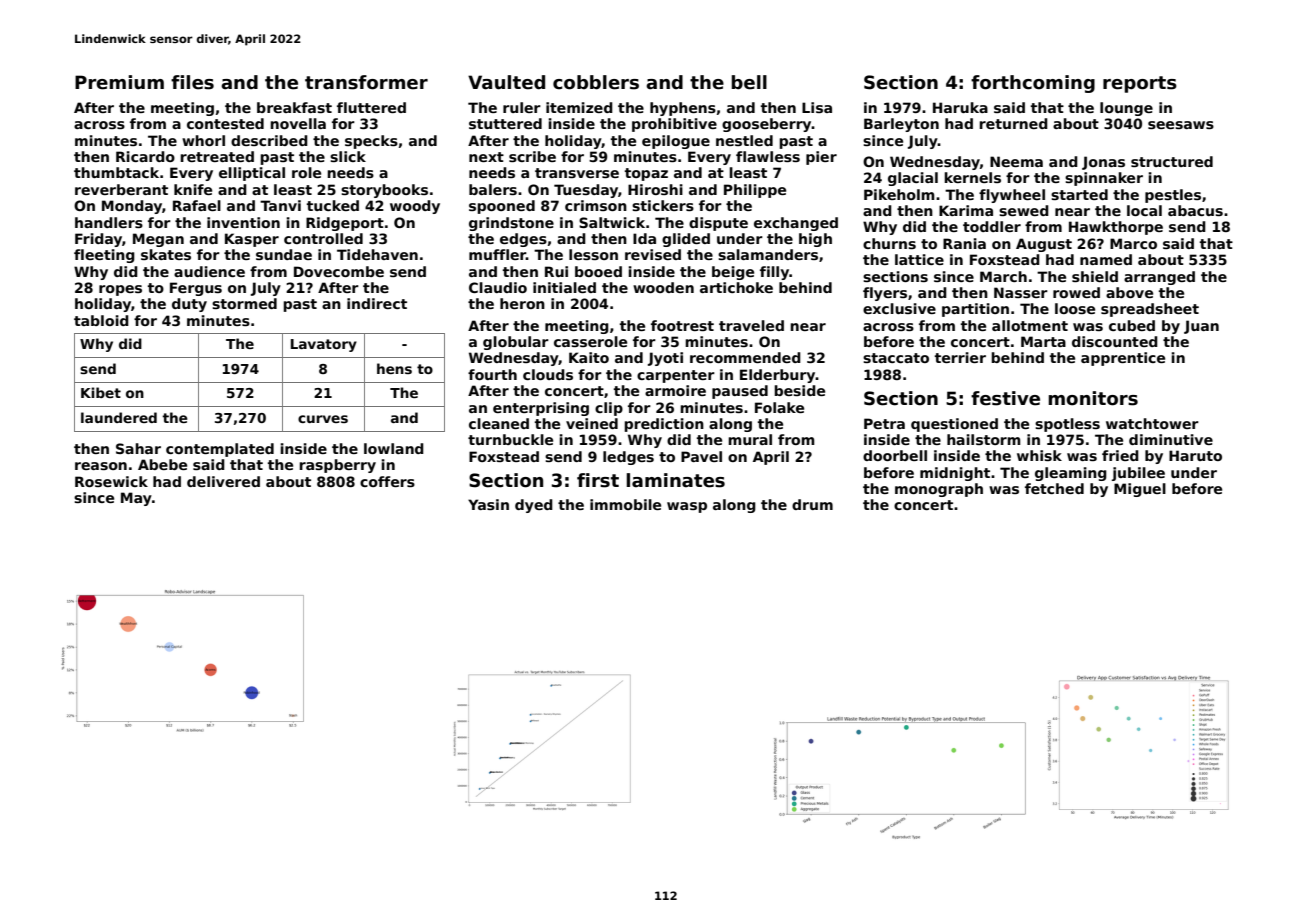  I want to click on Premium, so click(119, 82).
